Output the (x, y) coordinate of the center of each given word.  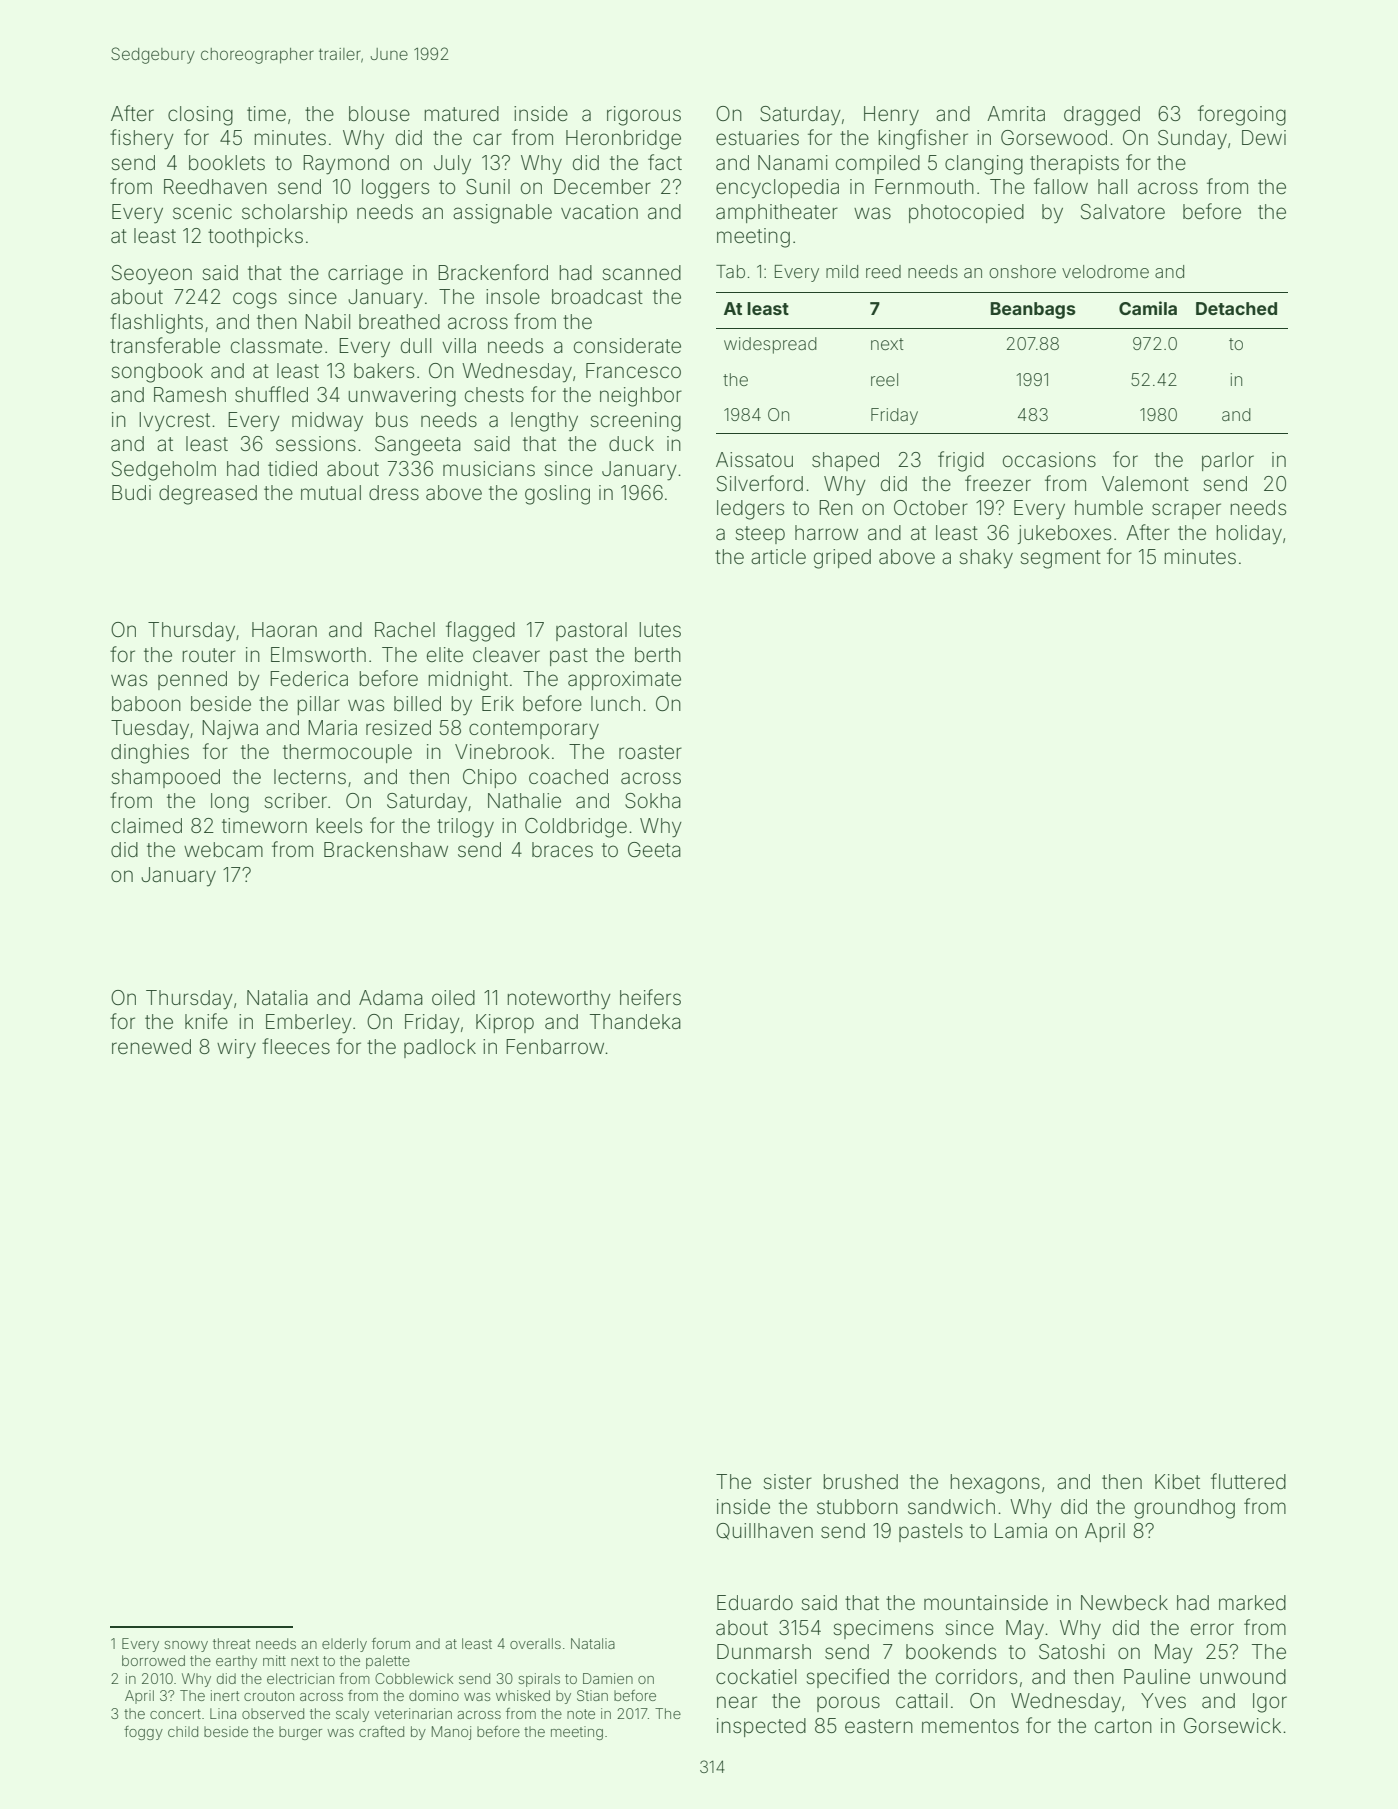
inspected (761, 1727)
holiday (1249, 534)
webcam (223, 849)
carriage (365, 275)
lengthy (544, 422)
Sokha (653, 801)
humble (1109, 507)
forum (391, 1643)
